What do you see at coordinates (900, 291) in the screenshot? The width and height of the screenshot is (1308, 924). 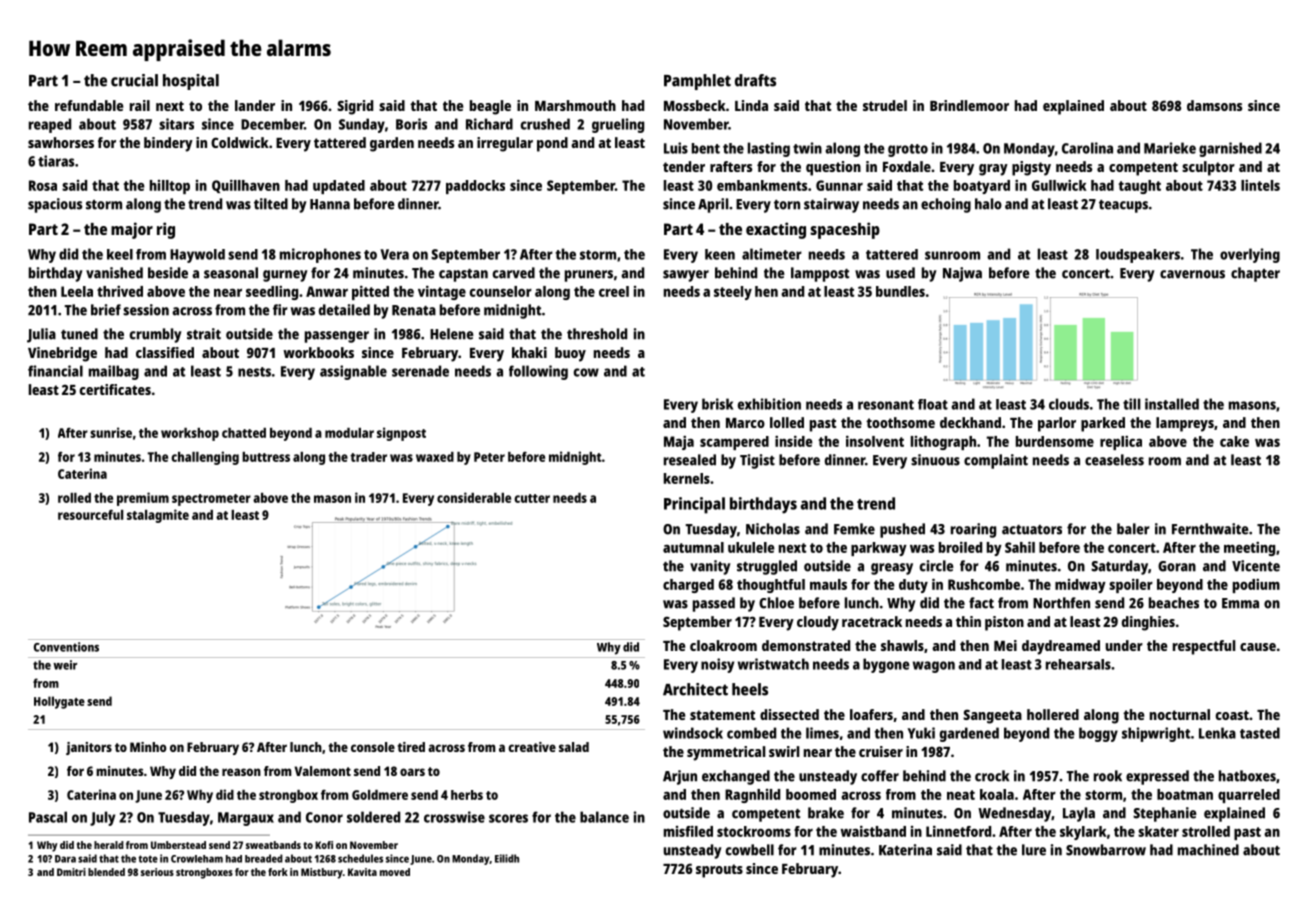 I see `bundles` at bounding box center [900, 291].
